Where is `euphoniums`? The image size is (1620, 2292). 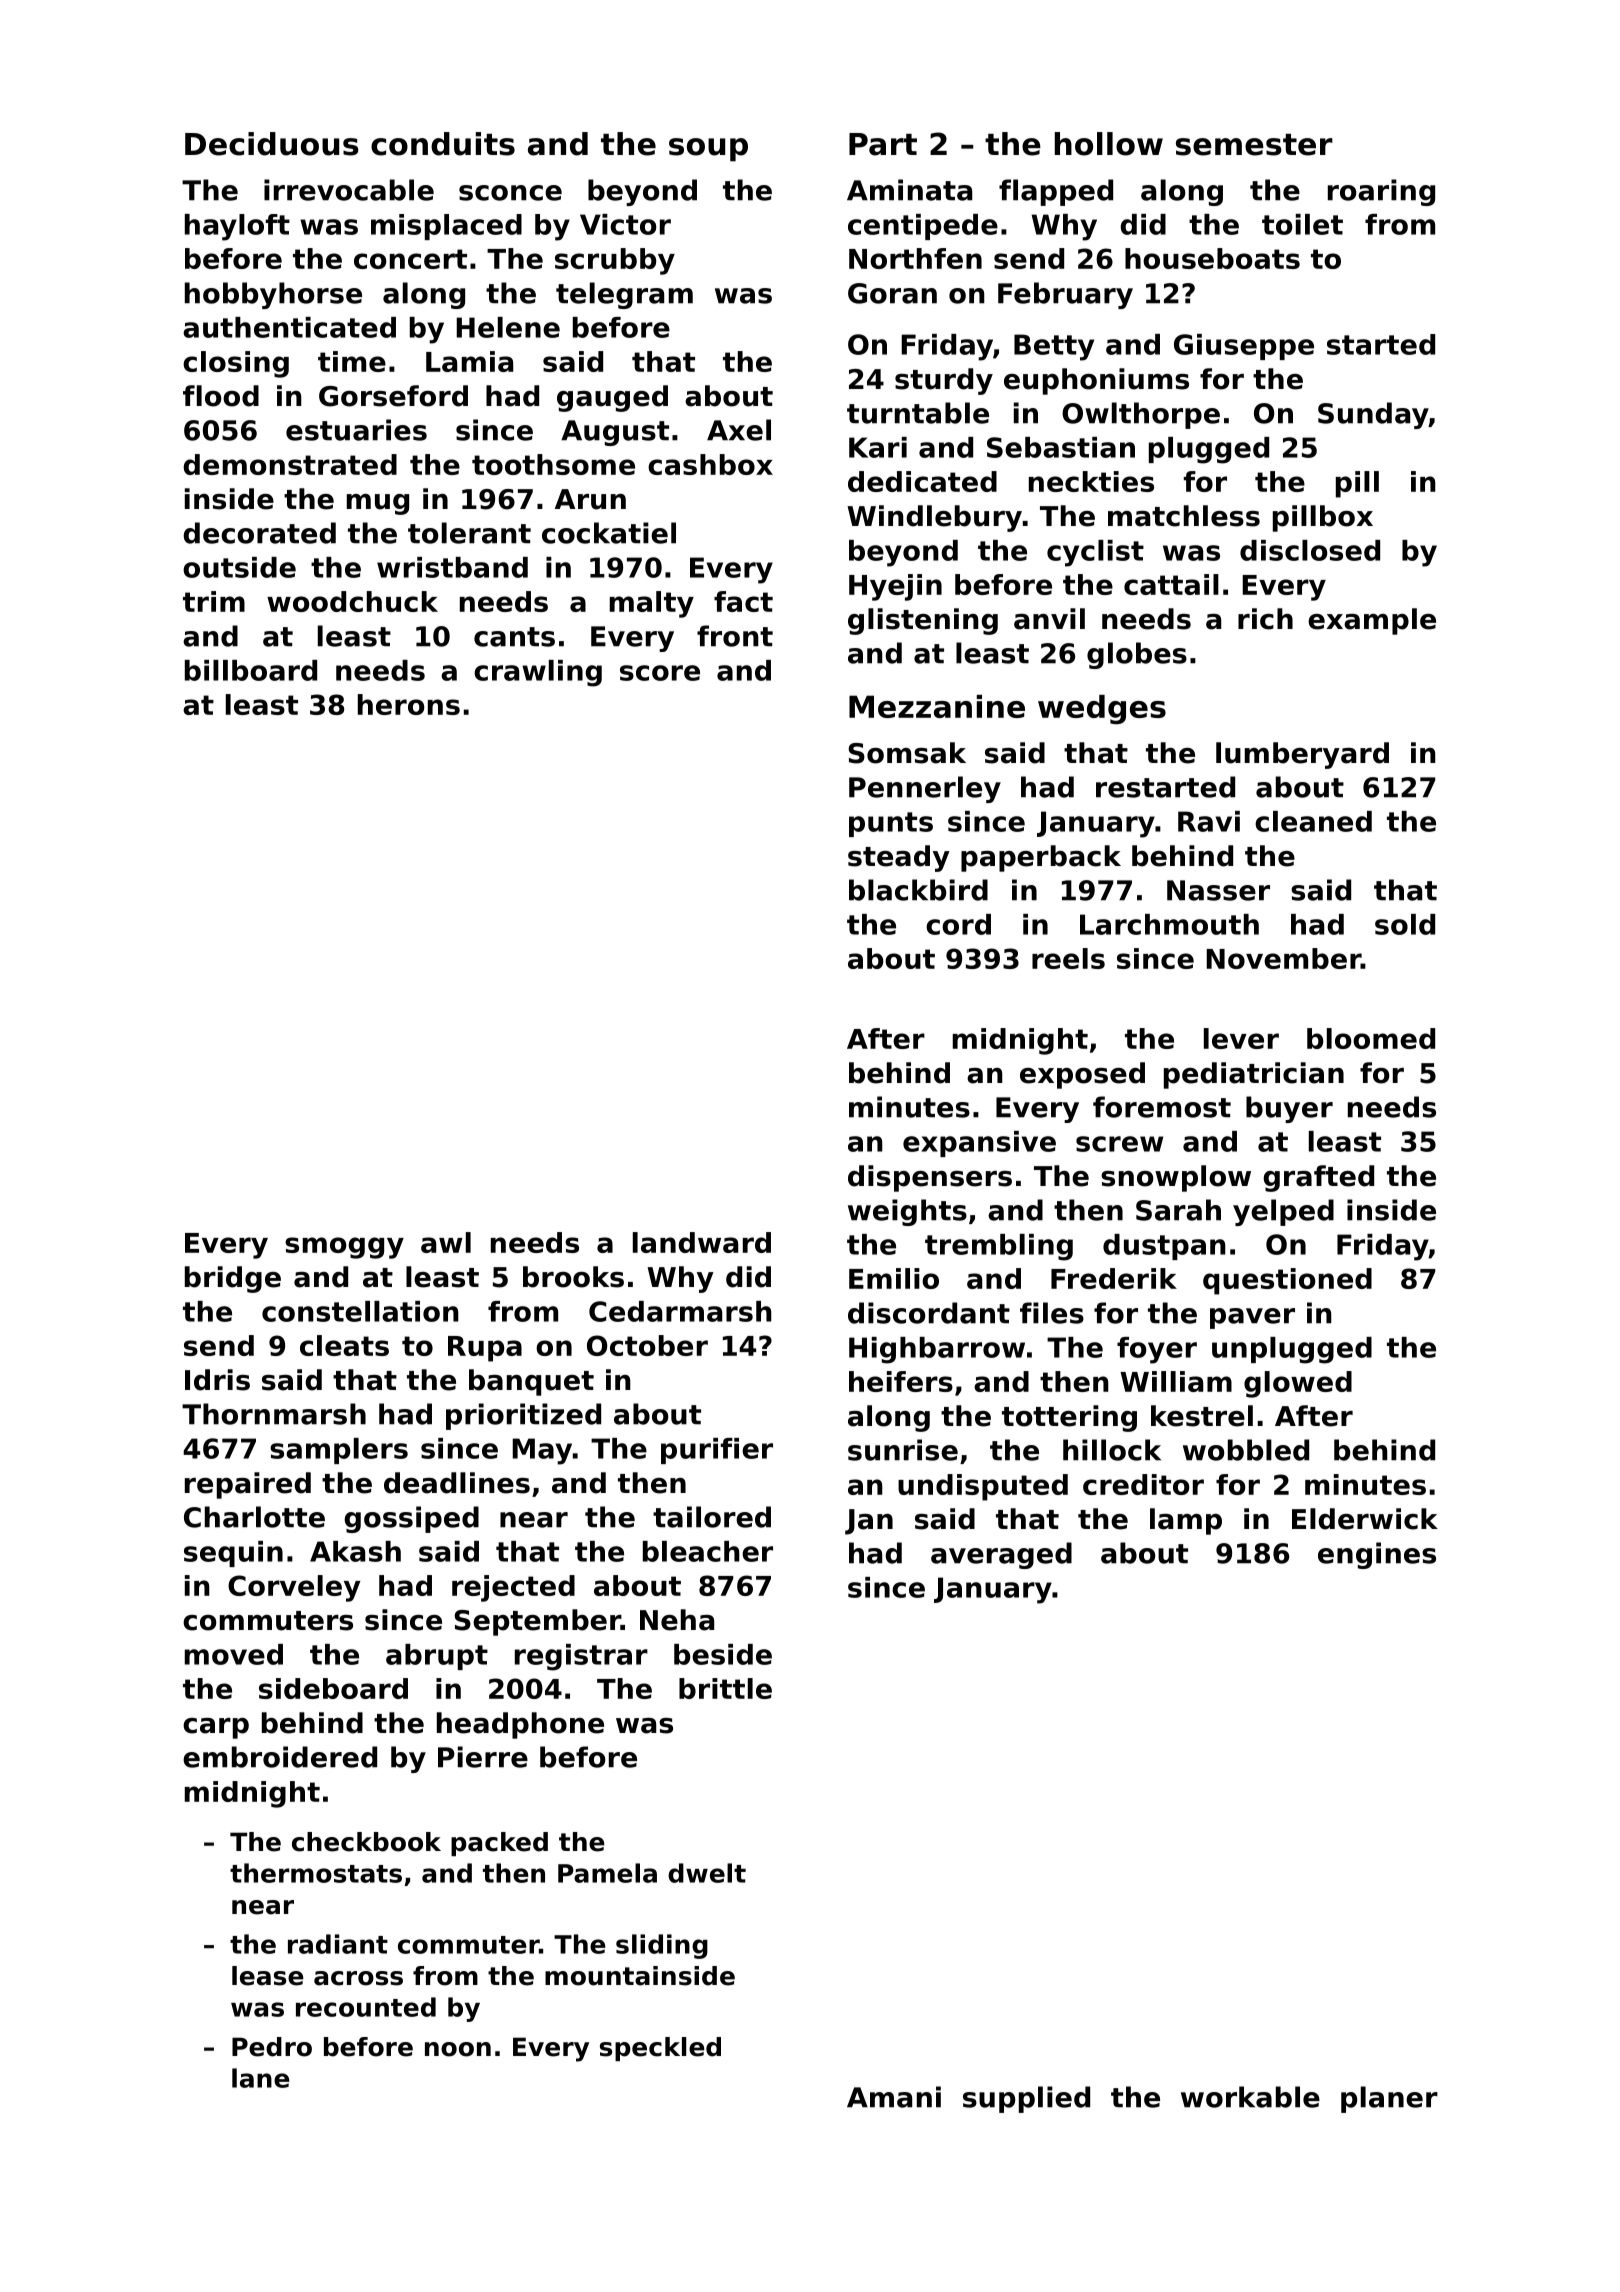 euphoniums is located at coordinates (1096, 381).
